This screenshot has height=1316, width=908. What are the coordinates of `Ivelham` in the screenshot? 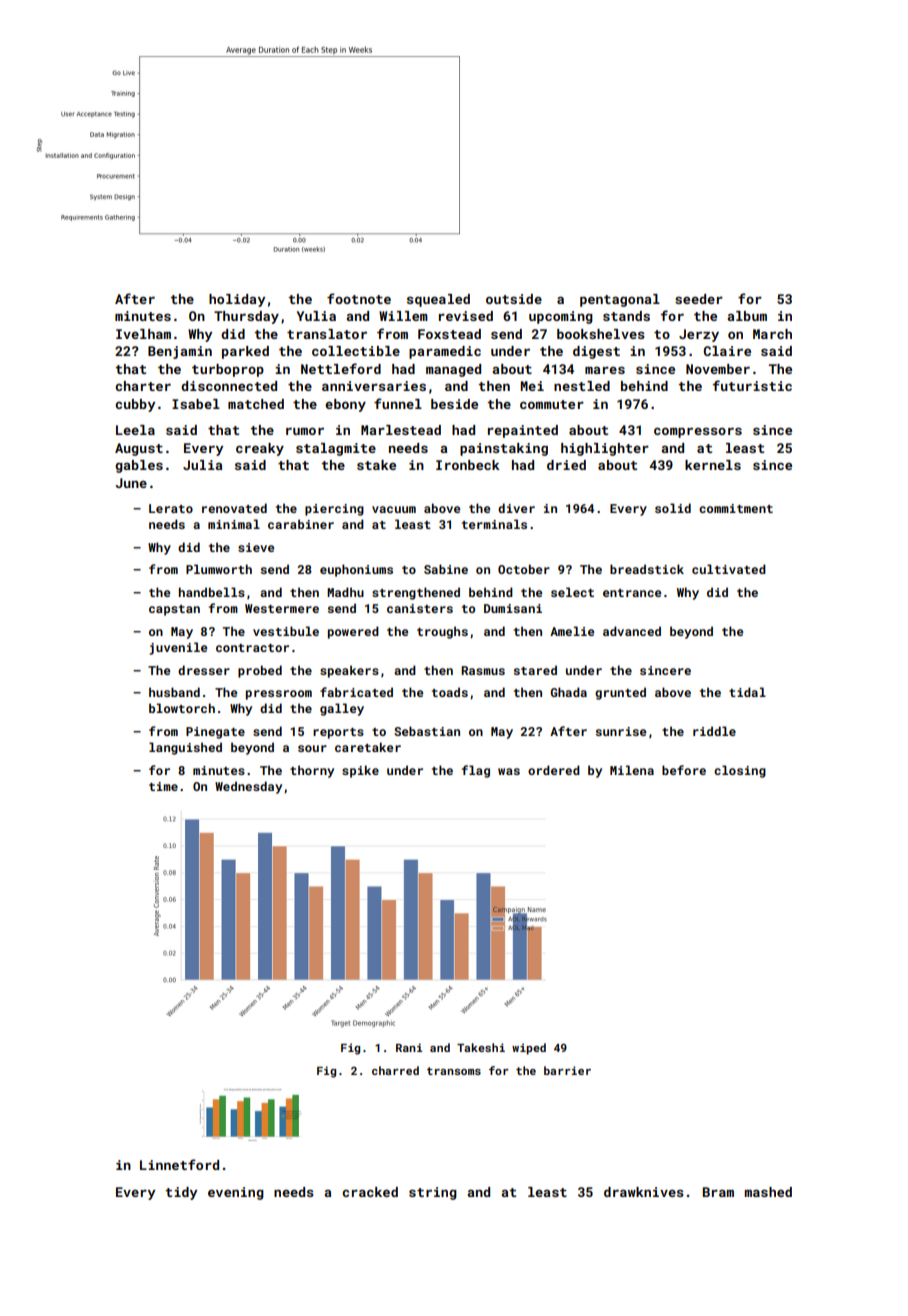 It's located at (143, 334).
